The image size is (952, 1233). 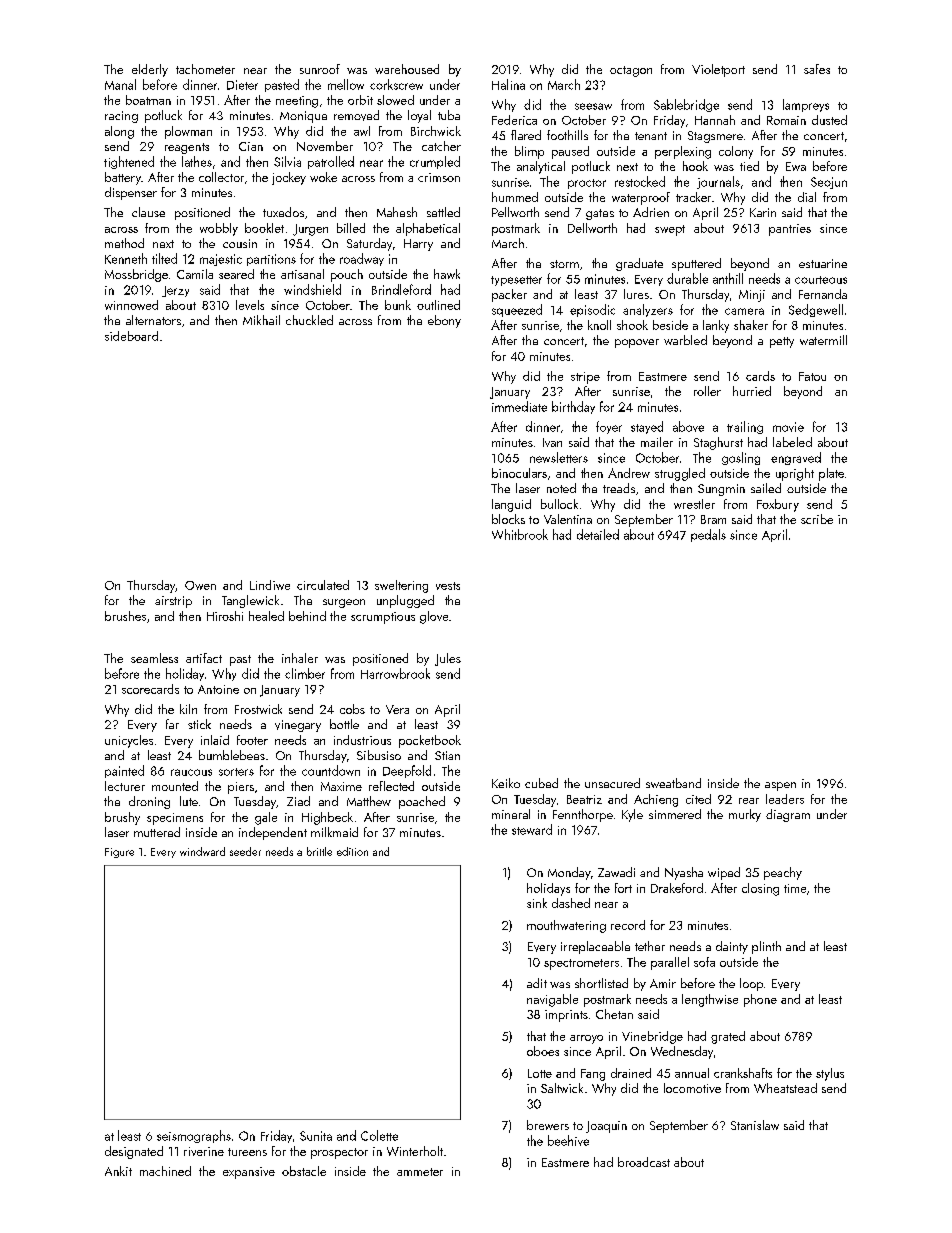 What do you see at coordinates (780, 786) in the image?
I see `aspen` at bounding box center [780, 786].
